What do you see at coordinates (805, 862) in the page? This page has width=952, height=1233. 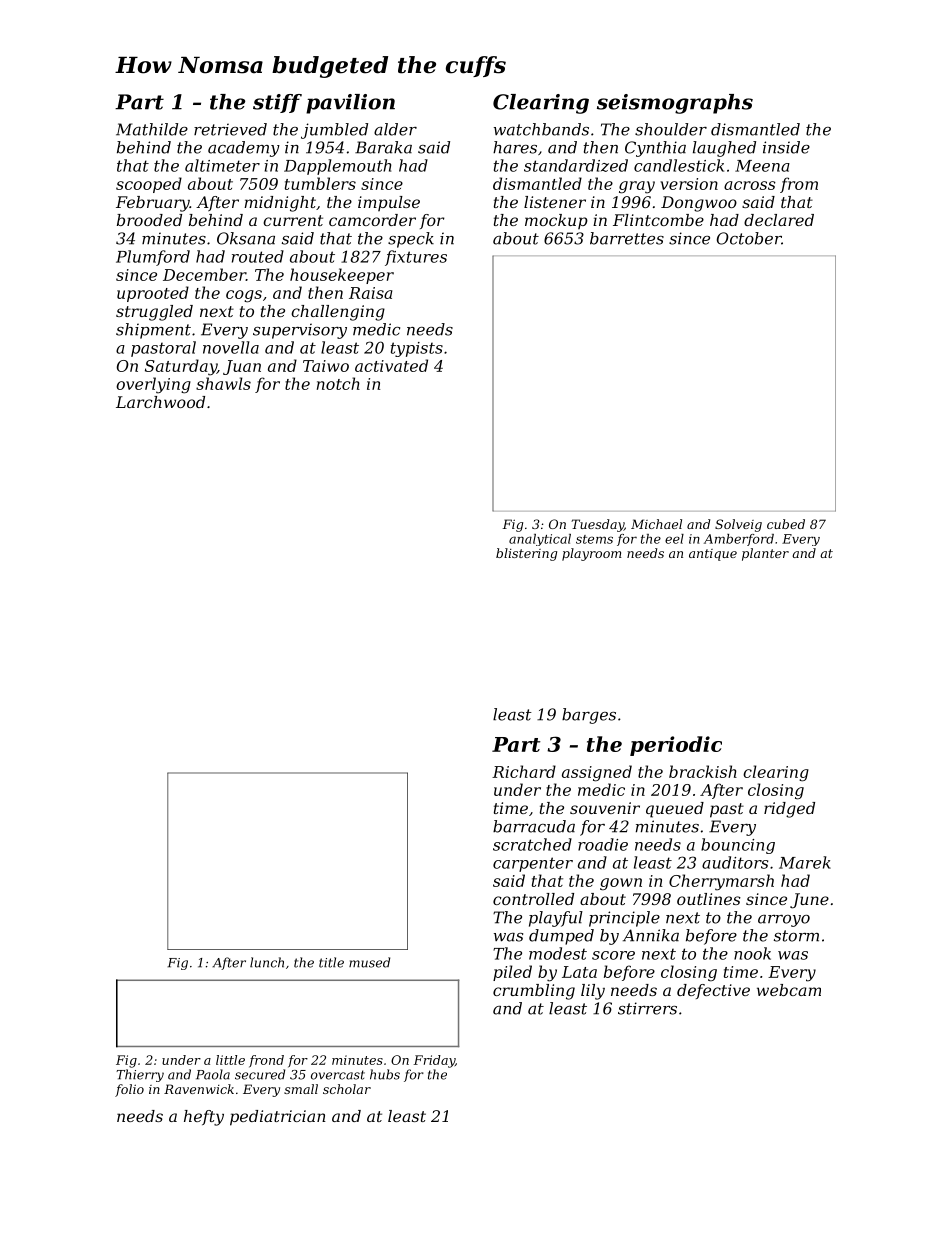 I see `Marek` at bounding box center [805, 862].
